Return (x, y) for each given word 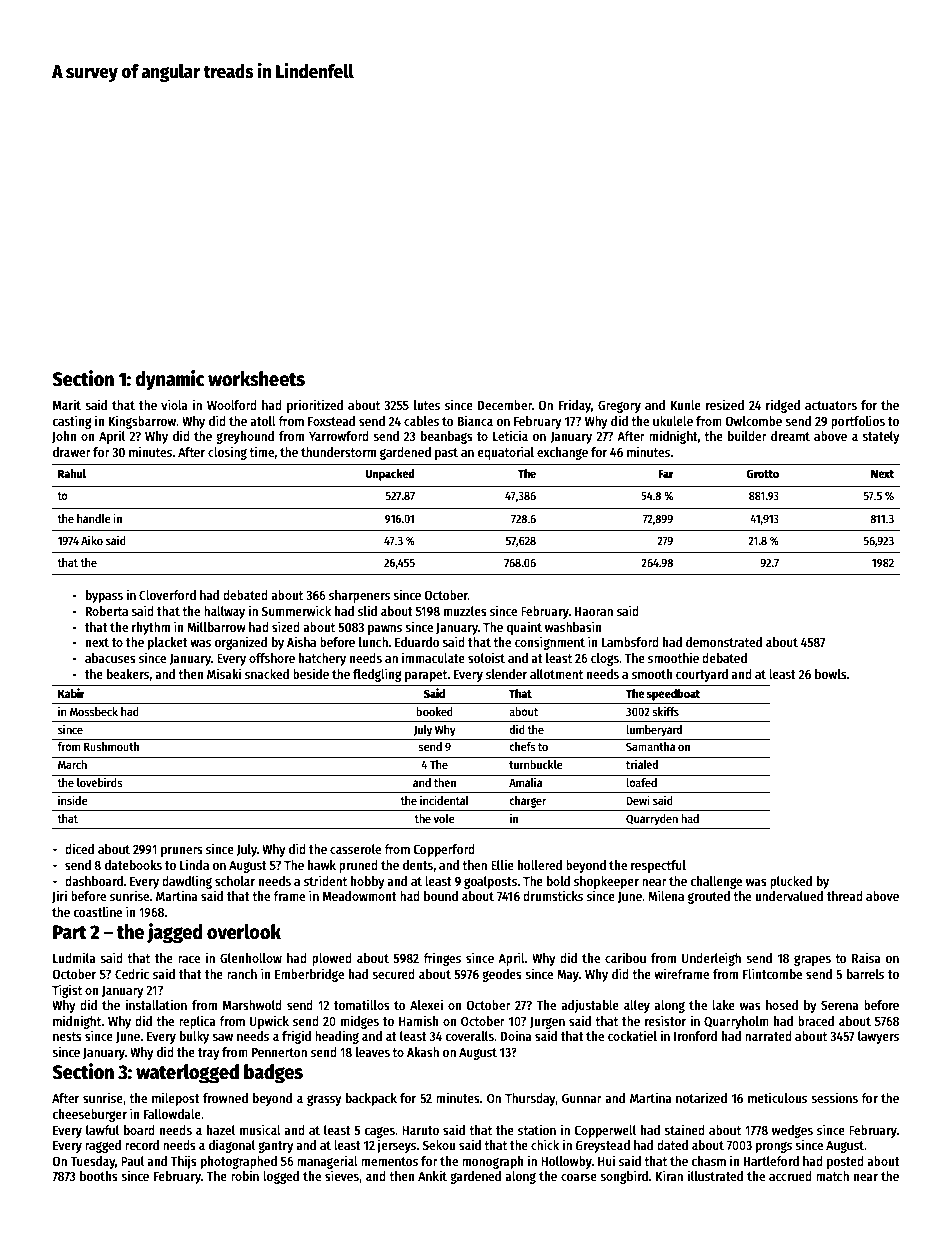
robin (245, 1175)
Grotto (763, 473)
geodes (502, 975)
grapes (812, 960)
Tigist (67, 991)
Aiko (92, 540)
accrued (790, 1176)
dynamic (170, 380)
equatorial (505, 453)
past (446, 454)
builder (747, 435)
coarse (579, 1177)
